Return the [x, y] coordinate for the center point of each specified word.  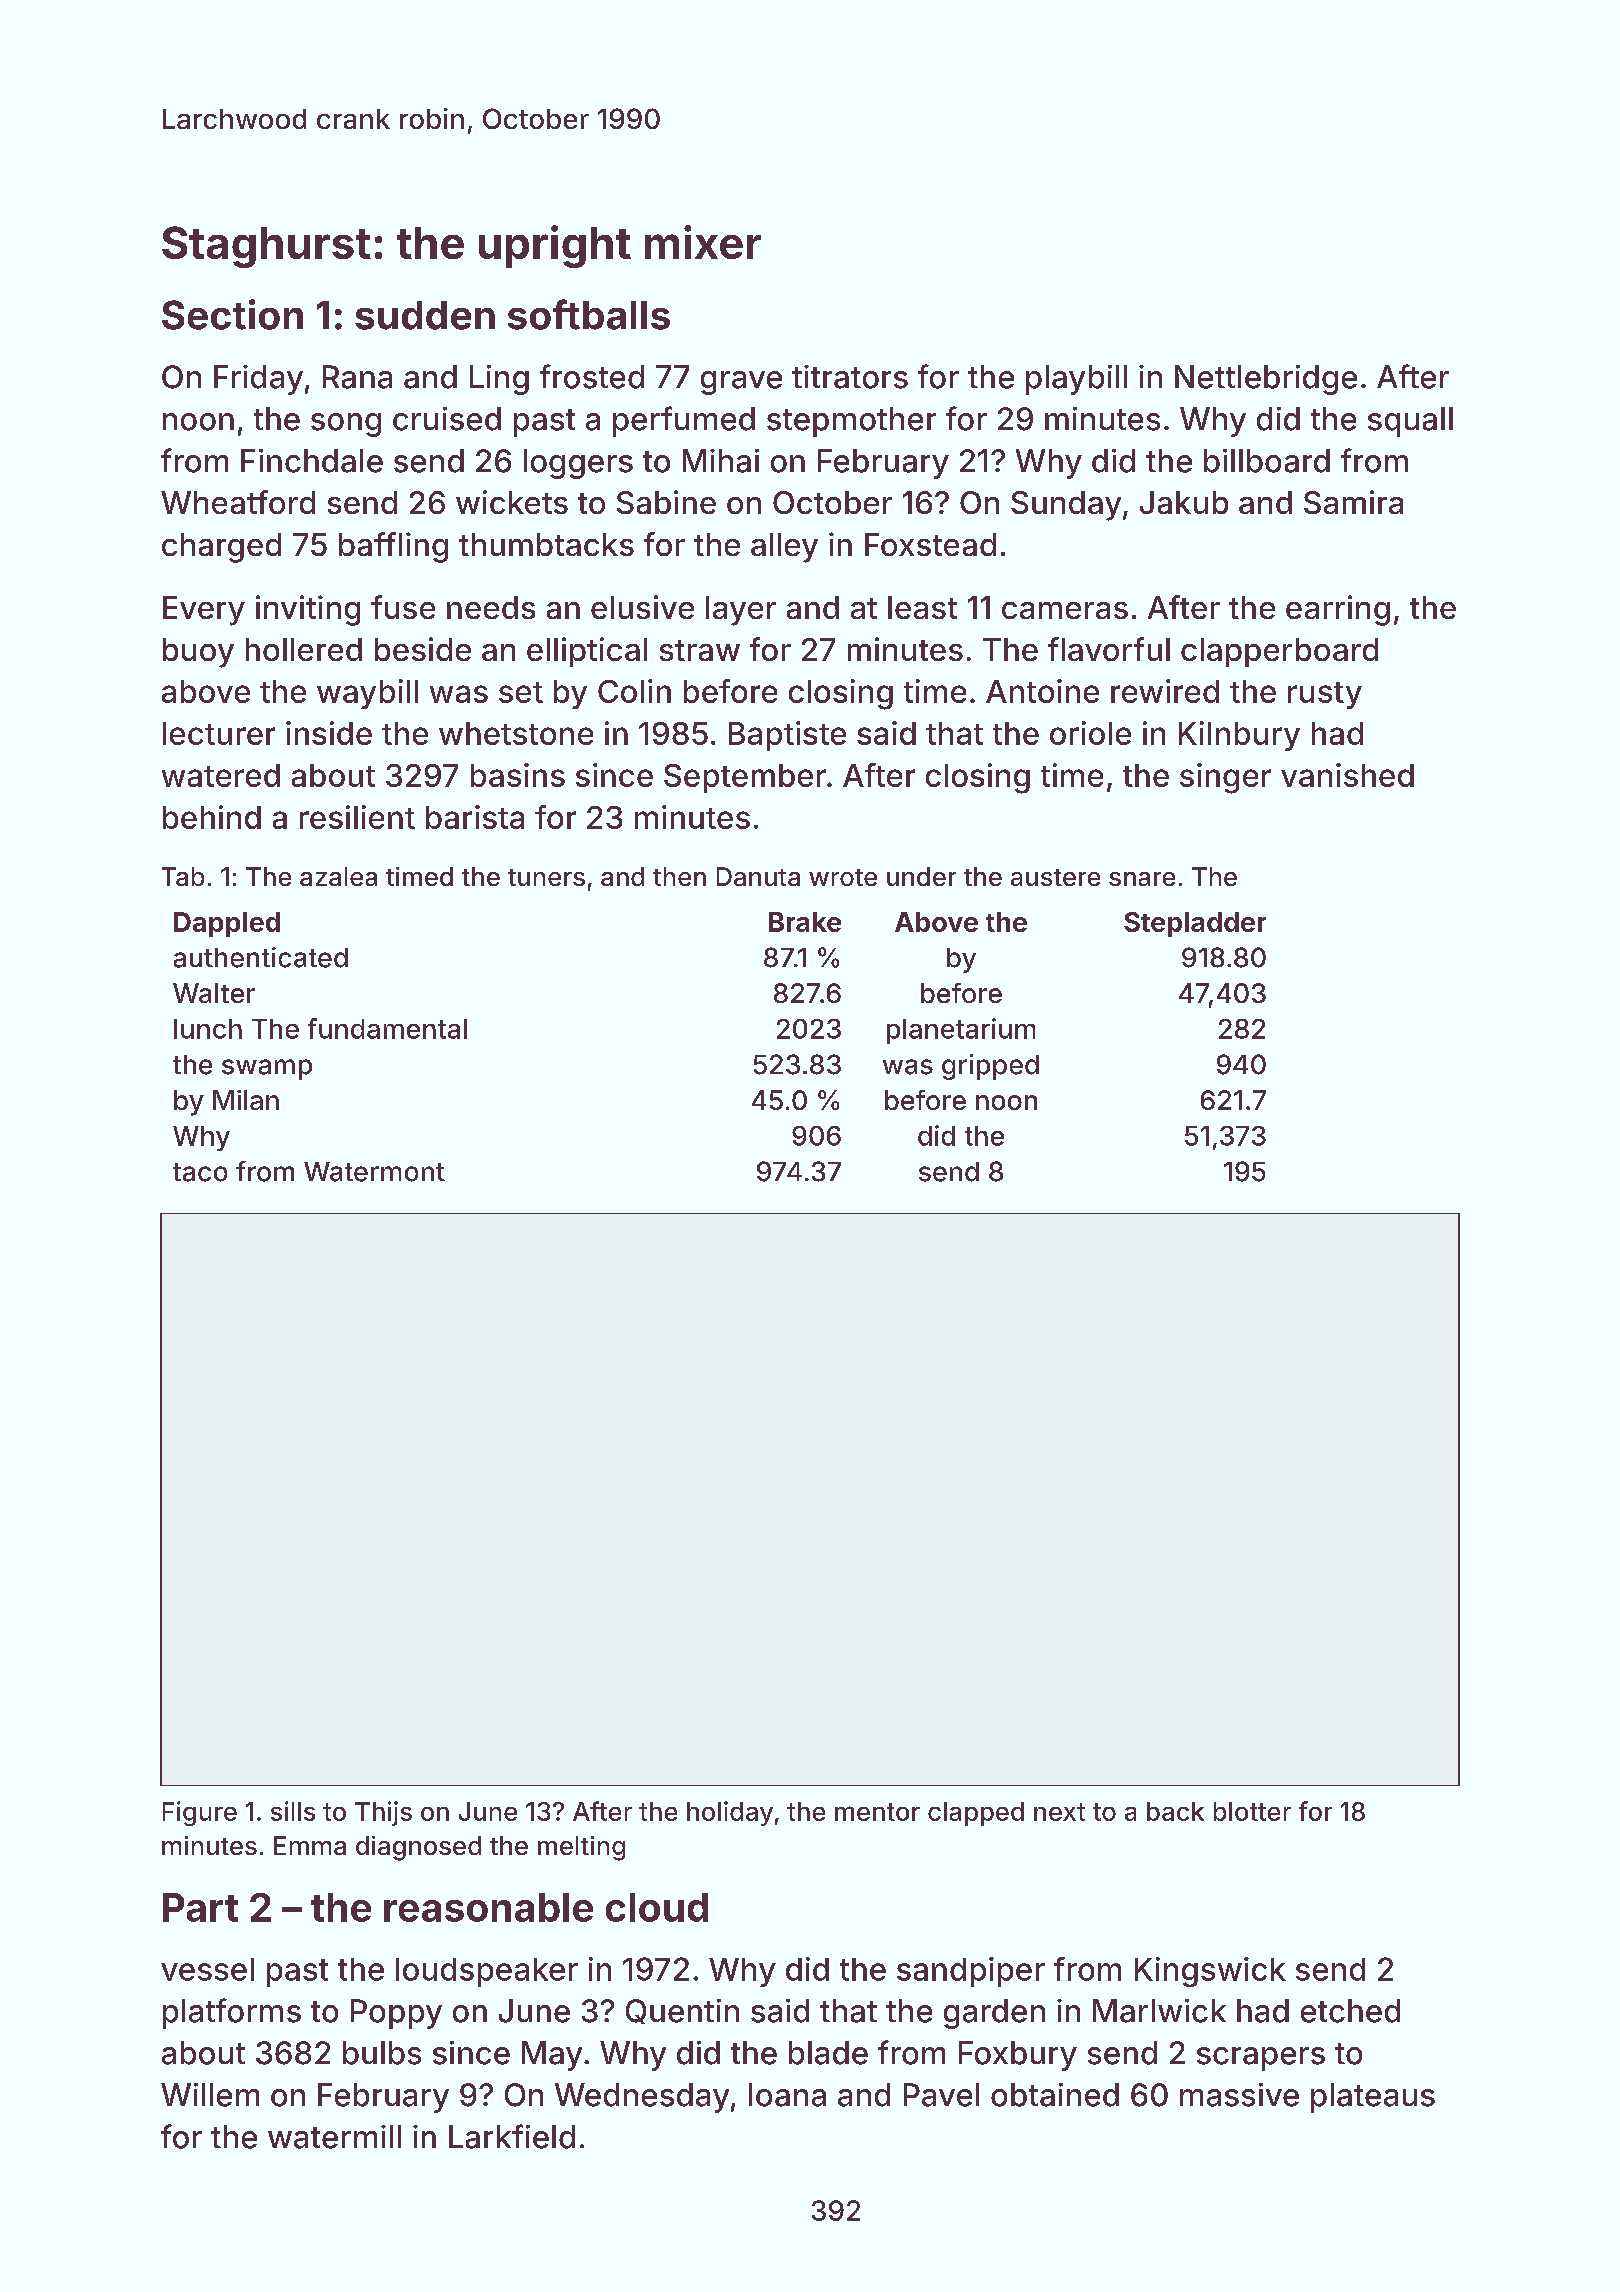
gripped [990, 1067]
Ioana [787, 2095]
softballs [589, 314]
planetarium [961, 1031]
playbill [1076, 380]
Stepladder [1195, 924]
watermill [334, 2137]
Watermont [374, 1172]
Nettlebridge [1266, 380]
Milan [246, 1100]
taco [200, 1172]
